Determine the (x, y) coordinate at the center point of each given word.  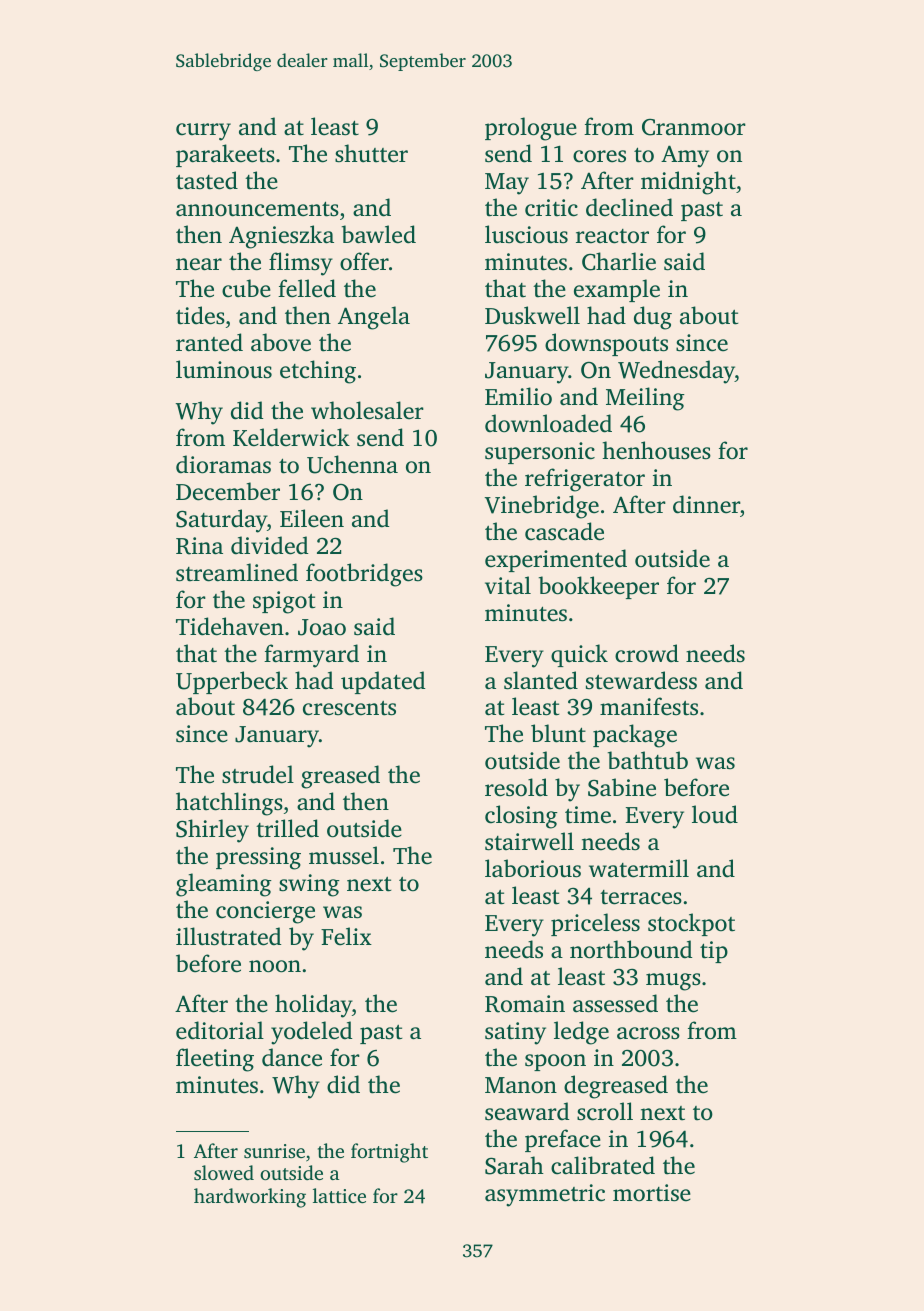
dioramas (223, 464)
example (617, 290)
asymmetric (545, 1195)
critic (551, 208)
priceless (595, 924)
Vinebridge (542, 507)
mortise (652, 1193)
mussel (344, 855)
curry (203, 132)
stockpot (691, 924)
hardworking (250, 1198)
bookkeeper (599, 587)
